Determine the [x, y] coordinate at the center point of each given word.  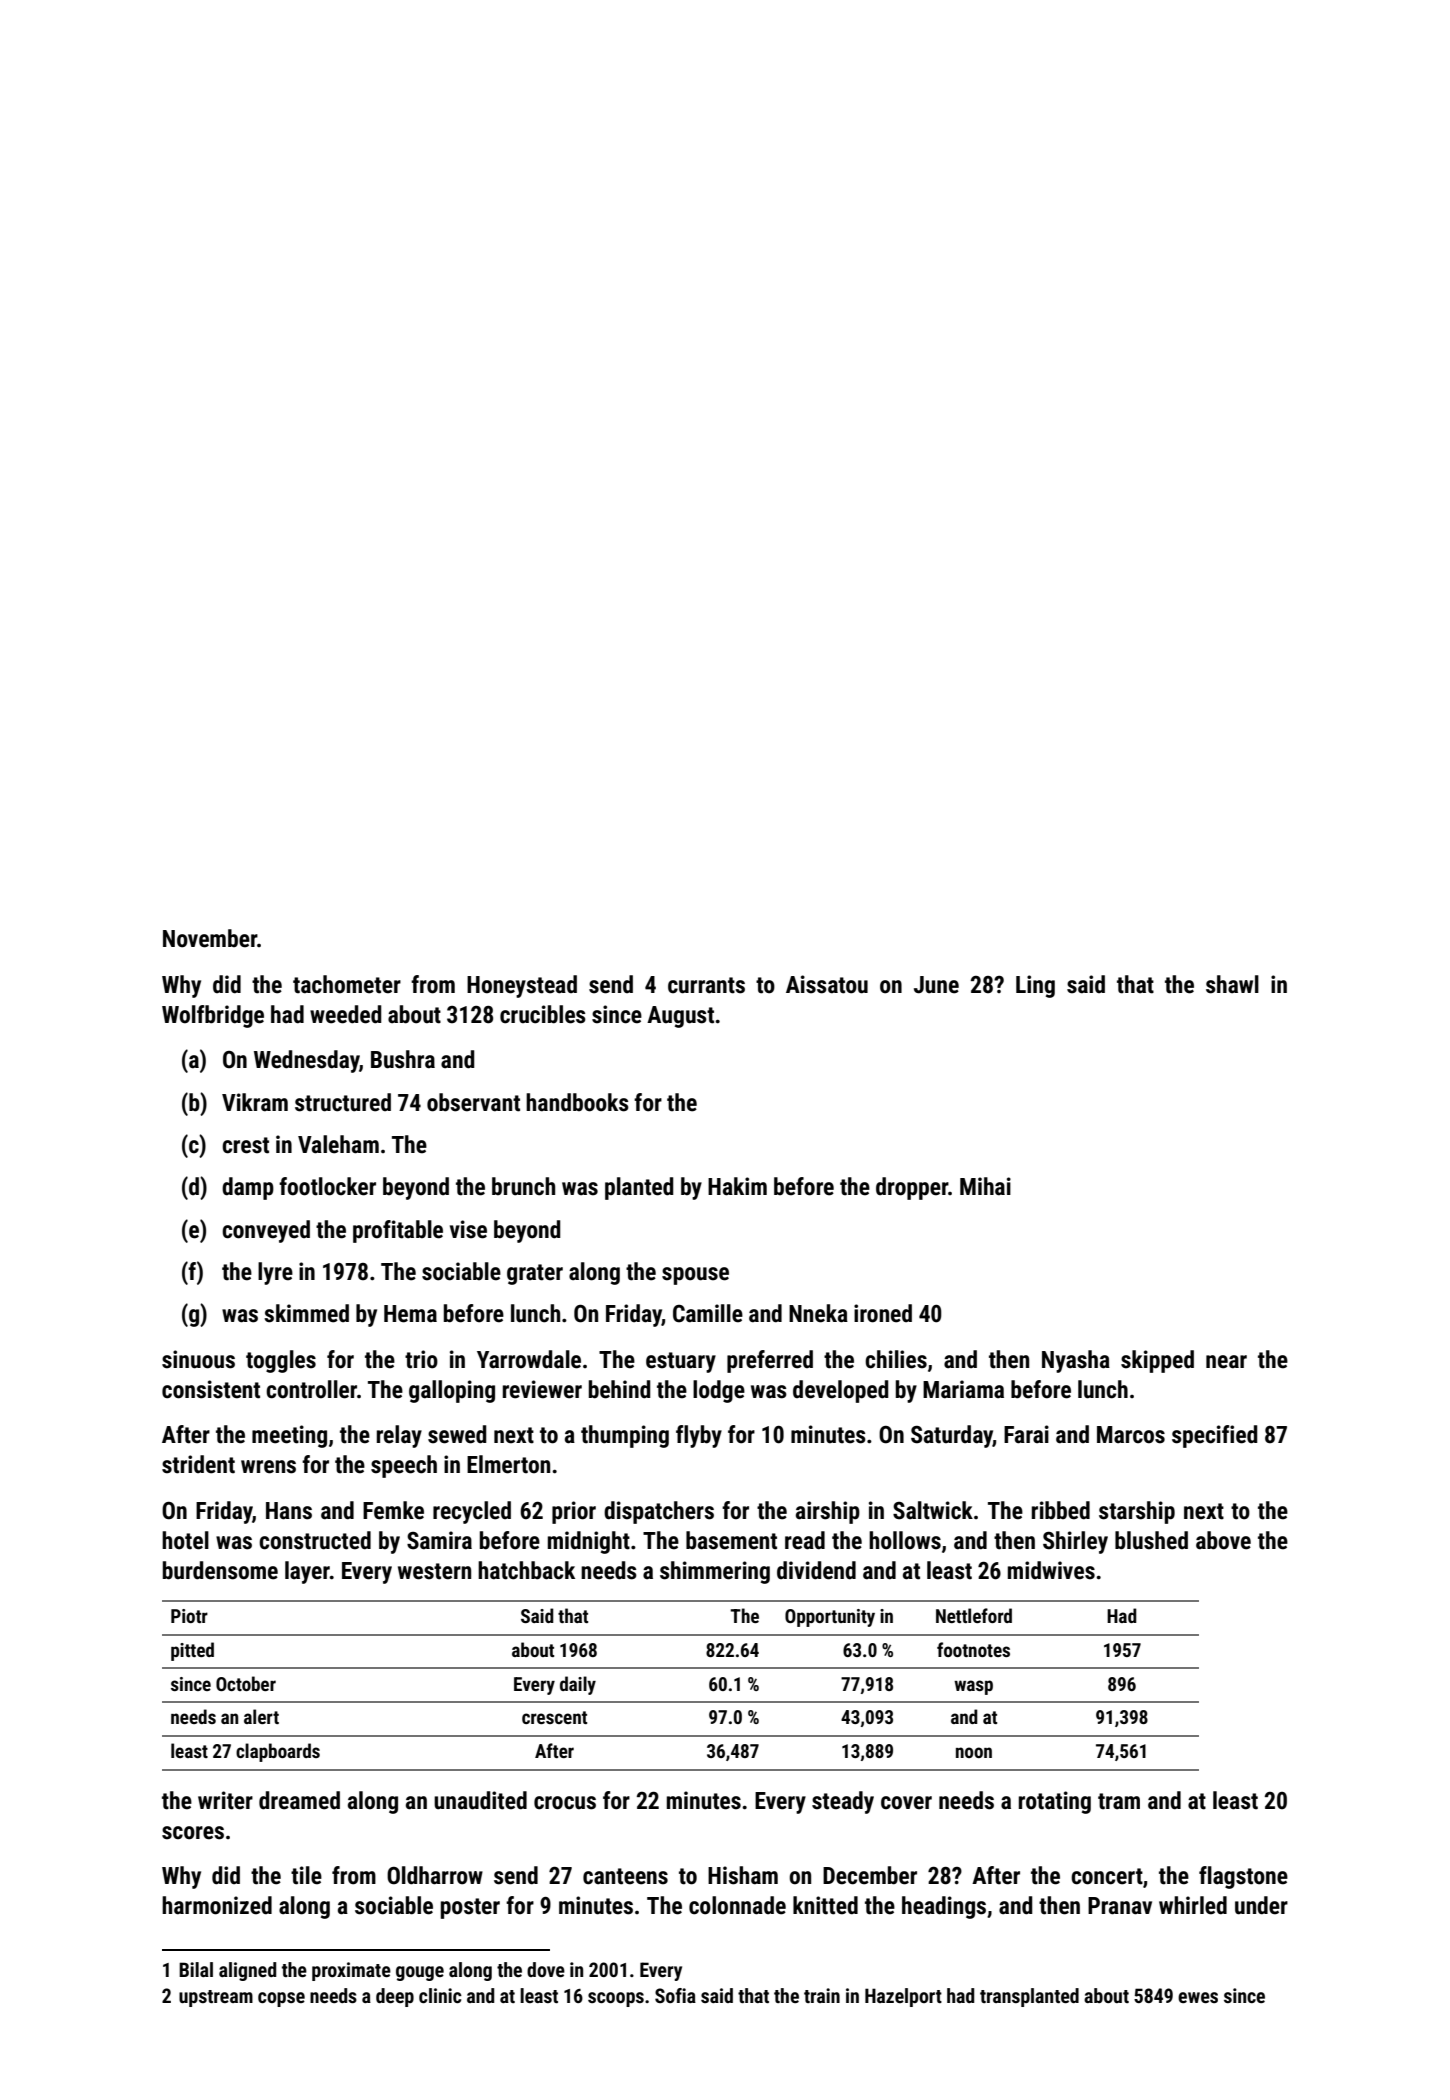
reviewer [542, 1389]
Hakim [737, 1186]
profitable [398, 1231]
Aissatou [827, 984]
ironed [883, 1313]
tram [1119, 1801]
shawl [1232, 984]
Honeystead [522, 986]
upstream [216, 1998]
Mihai [985, 1186]
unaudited [480, 1800]
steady [843, 1802]
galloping [452, 1391]
